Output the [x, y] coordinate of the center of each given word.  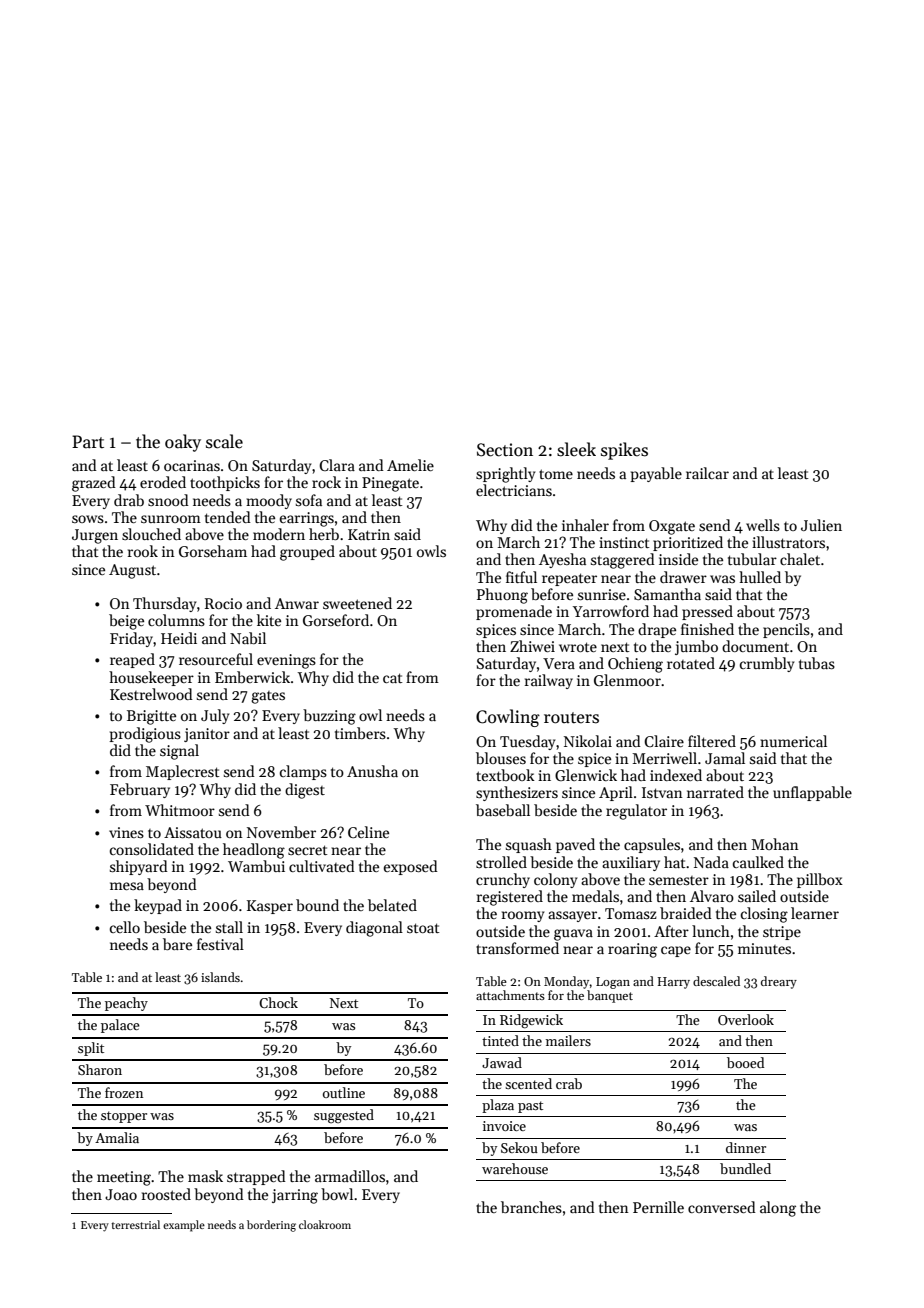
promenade [514, 612]
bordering [271, 1226]
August [132, 571]
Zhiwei [532, 646]
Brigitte [151, 717]
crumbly [767, 664]
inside [678, 559]
